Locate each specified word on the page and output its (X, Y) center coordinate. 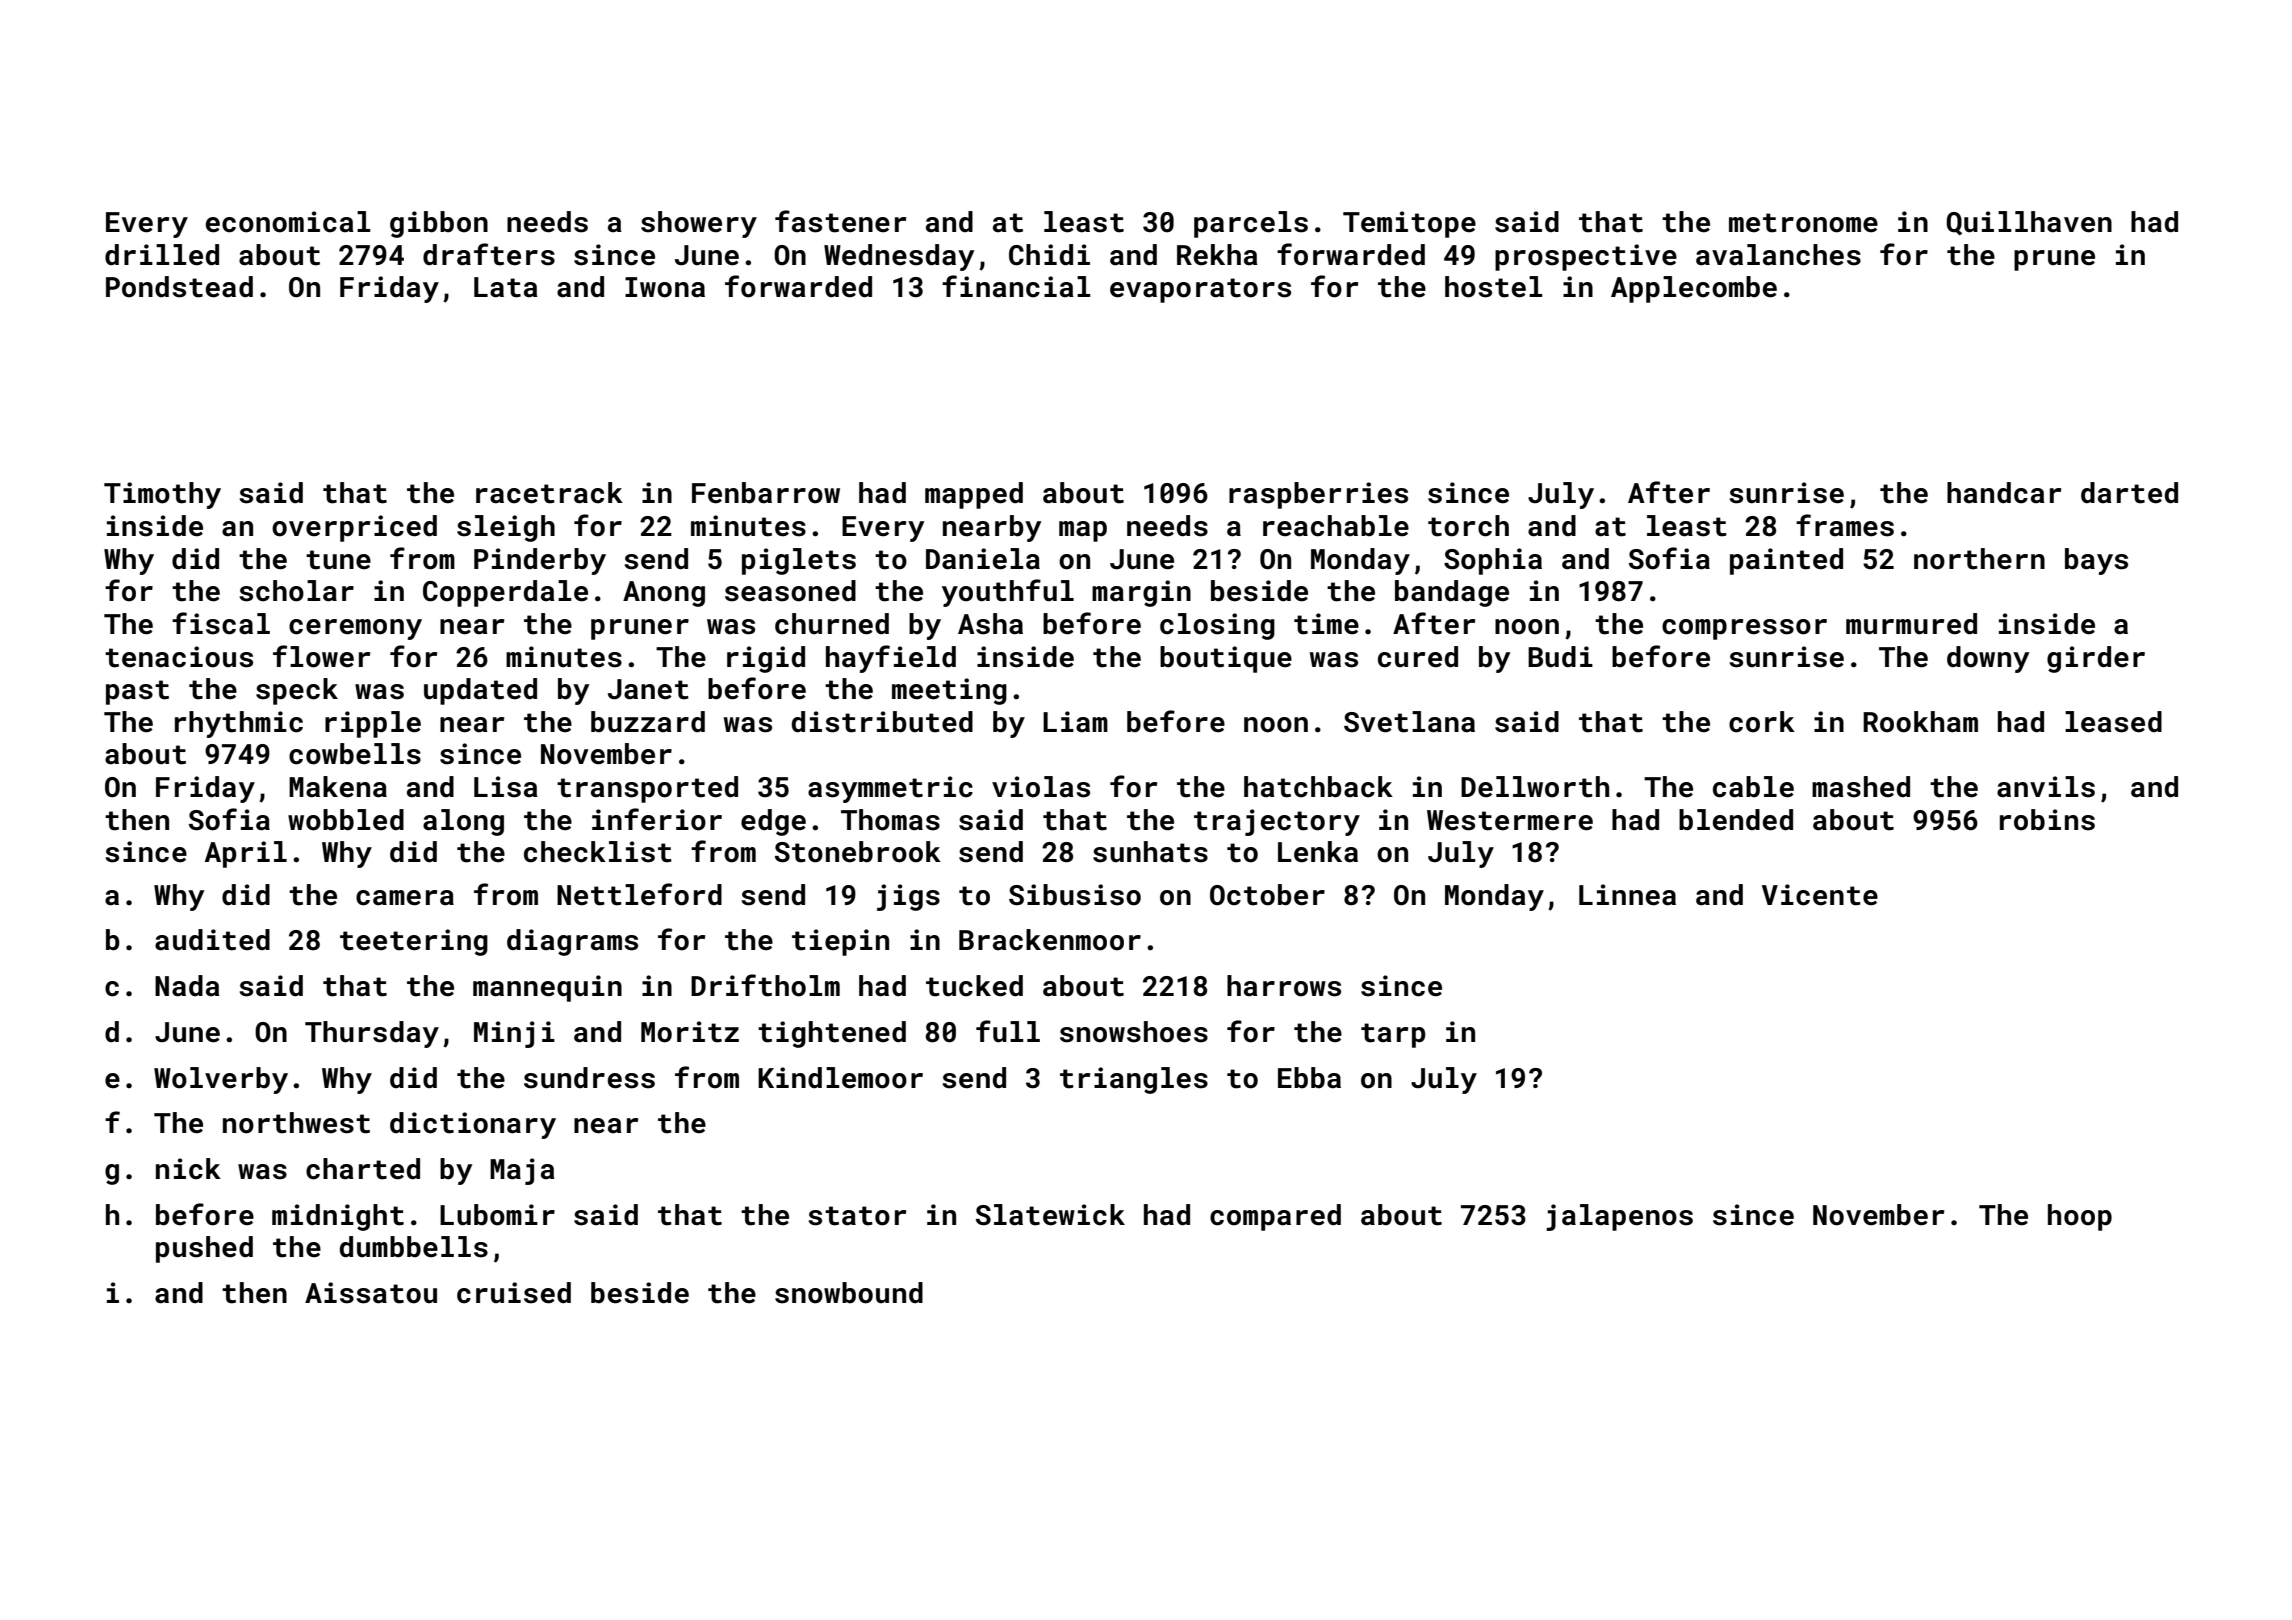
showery (699, 224)
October (1267, 895)
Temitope (1409, 224)
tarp (1393, 1035)
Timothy (162, 495)
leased (2113, 722)
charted (363, 1169)
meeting (949, 691)
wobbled (346, 820)
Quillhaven (2029, 223)
